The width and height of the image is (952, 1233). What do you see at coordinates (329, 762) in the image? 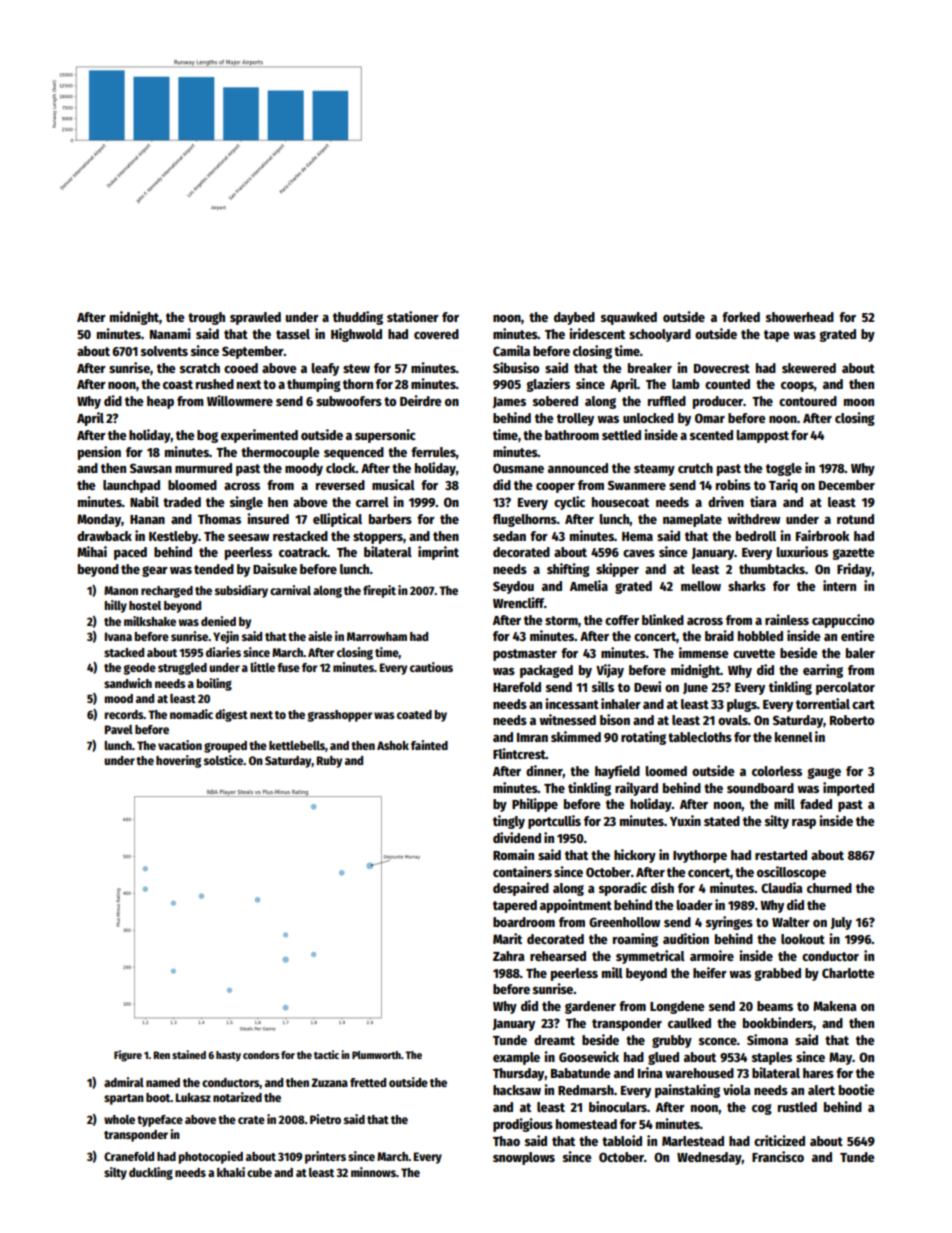
I see `Ruby` at bounding box center [329, 762].
